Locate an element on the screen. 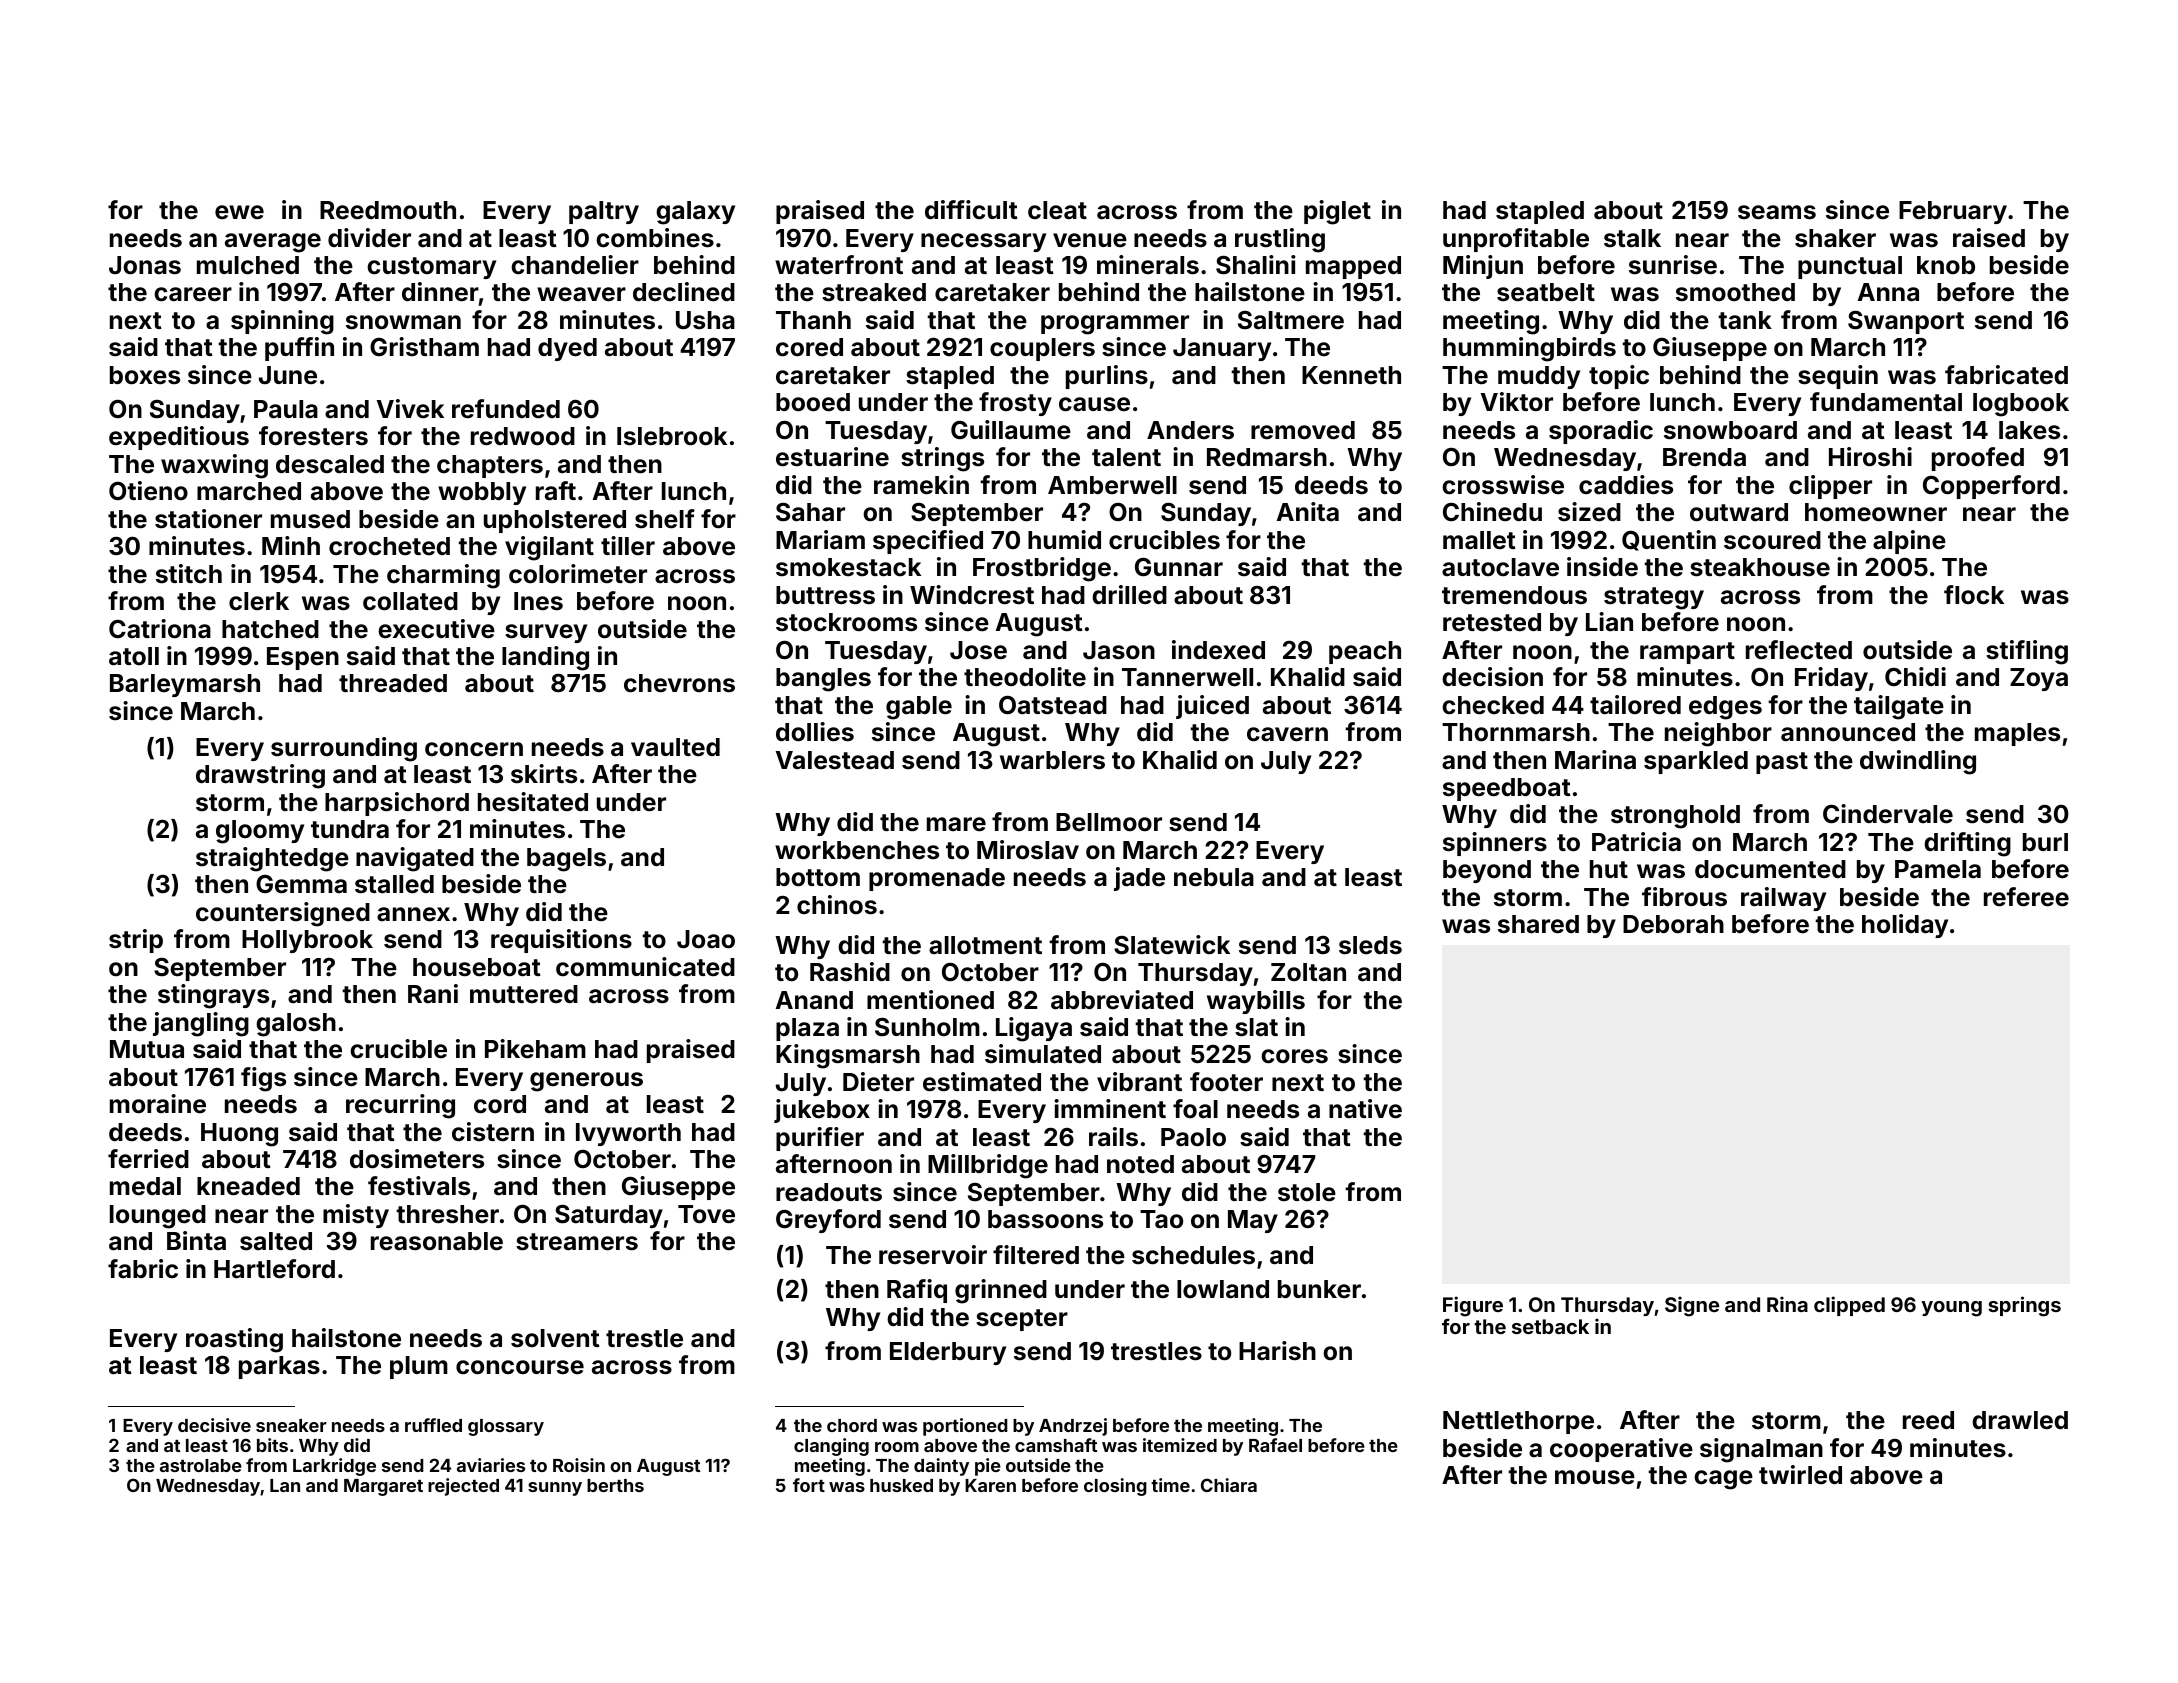 This screenshot has height=1683, width=2178. springs is located at coordinates (2024, 1306).
